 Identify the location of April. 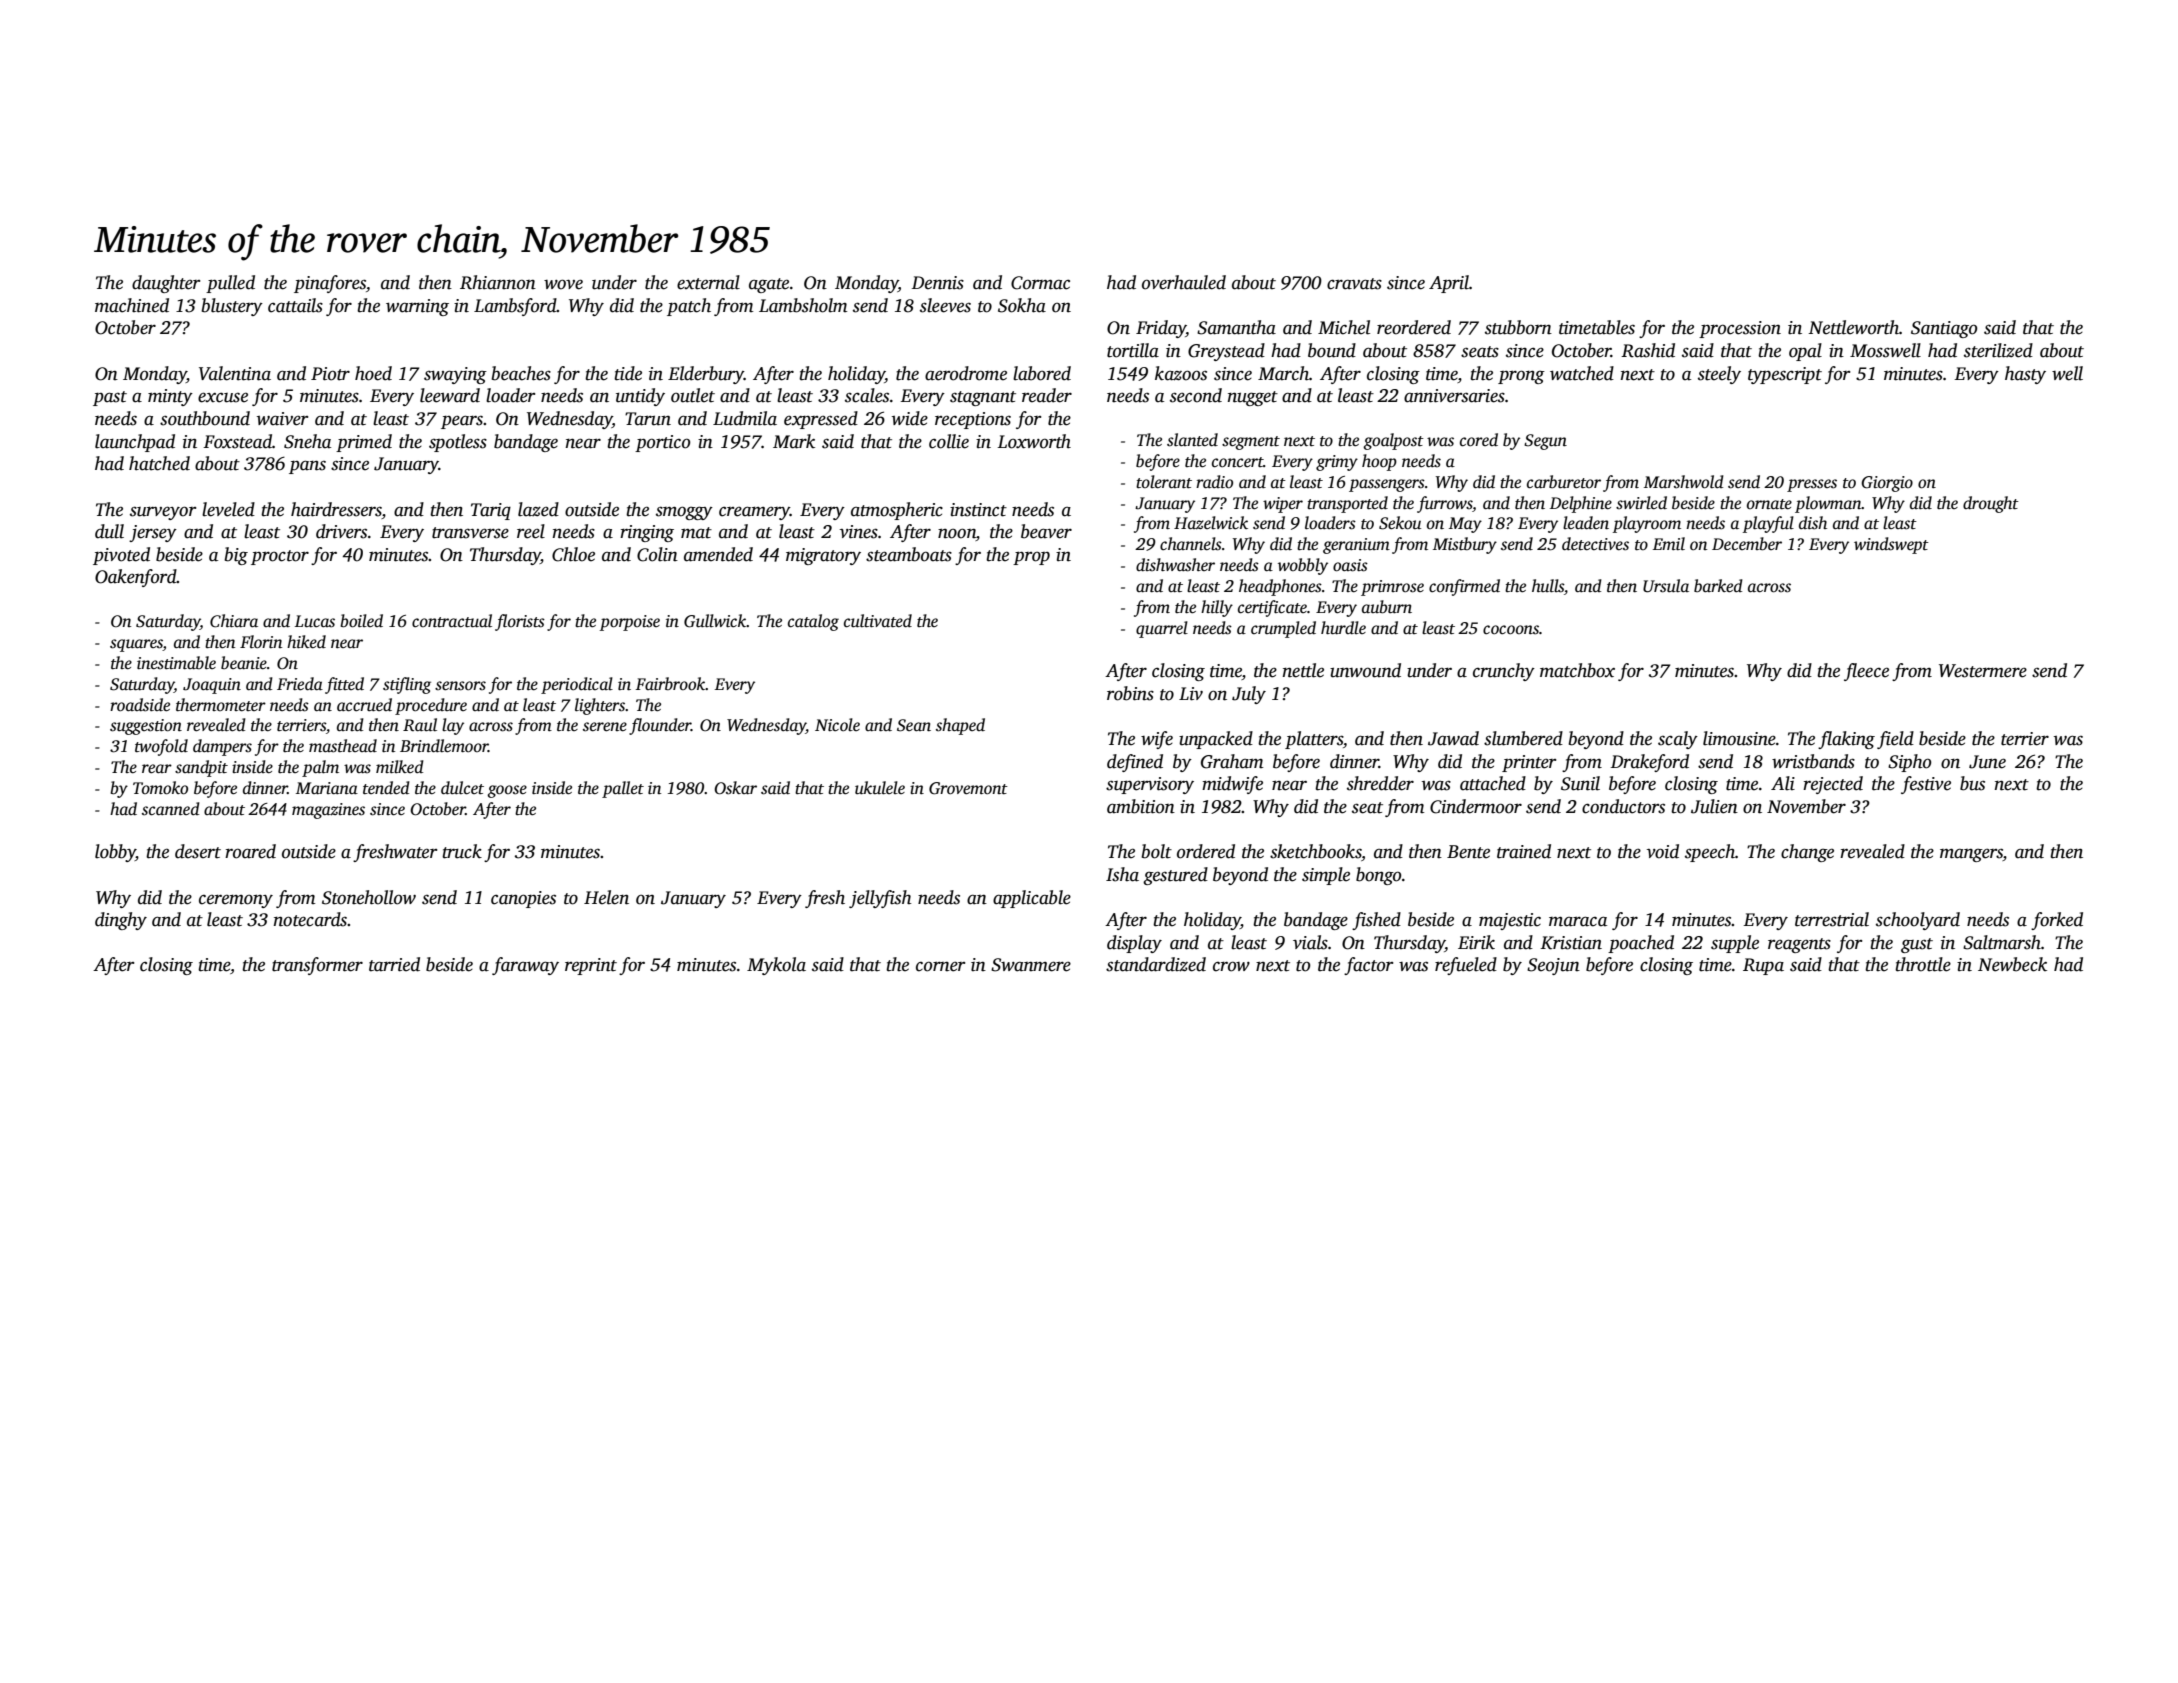
(1449, 284).
